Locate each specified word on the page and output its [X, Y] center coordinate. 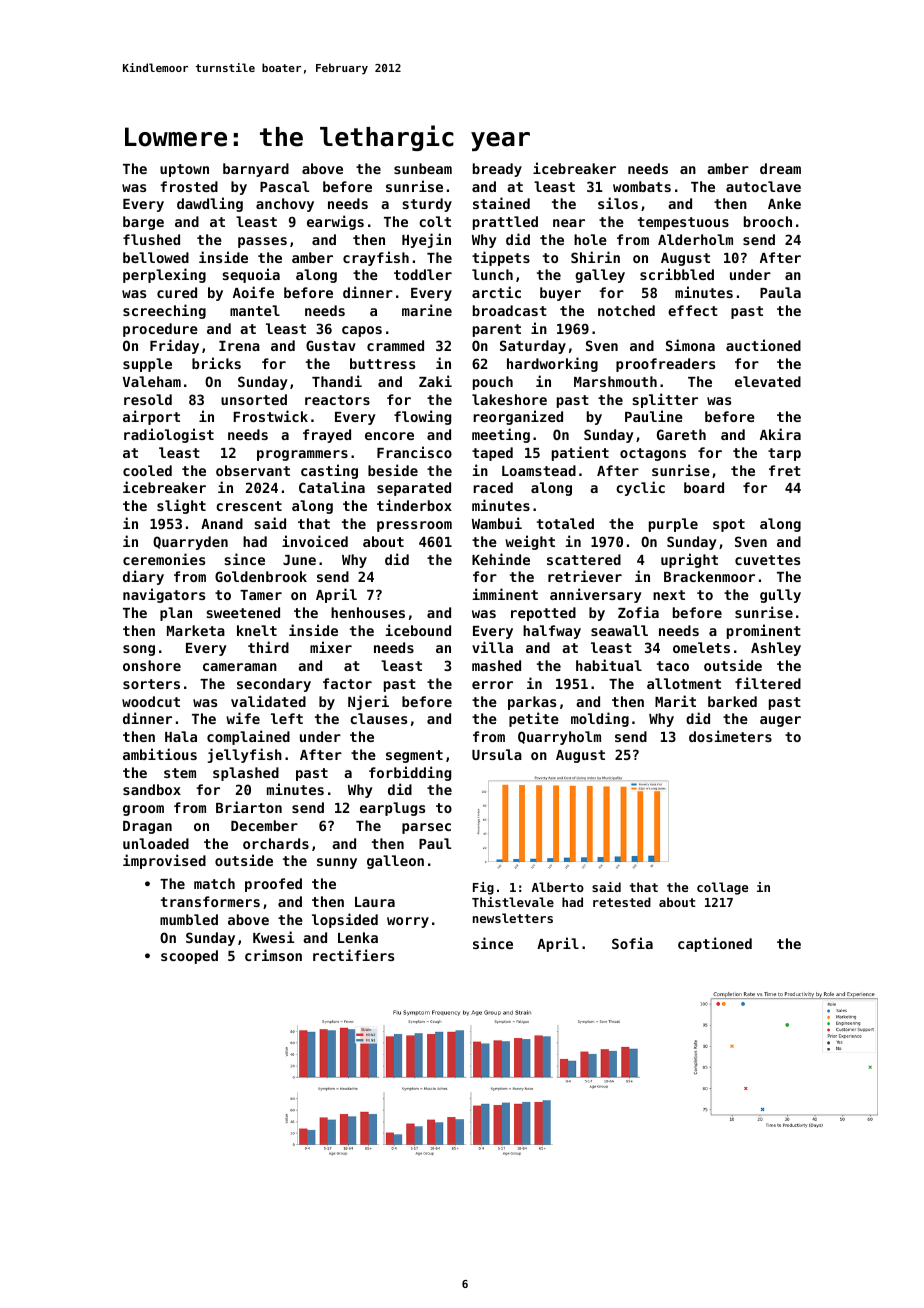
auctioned [763, 345]
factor [347, 683]
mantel [255, 310]
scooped [189, 957]
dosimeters [730, 736]
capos [362, 331]
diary [143, 577]
